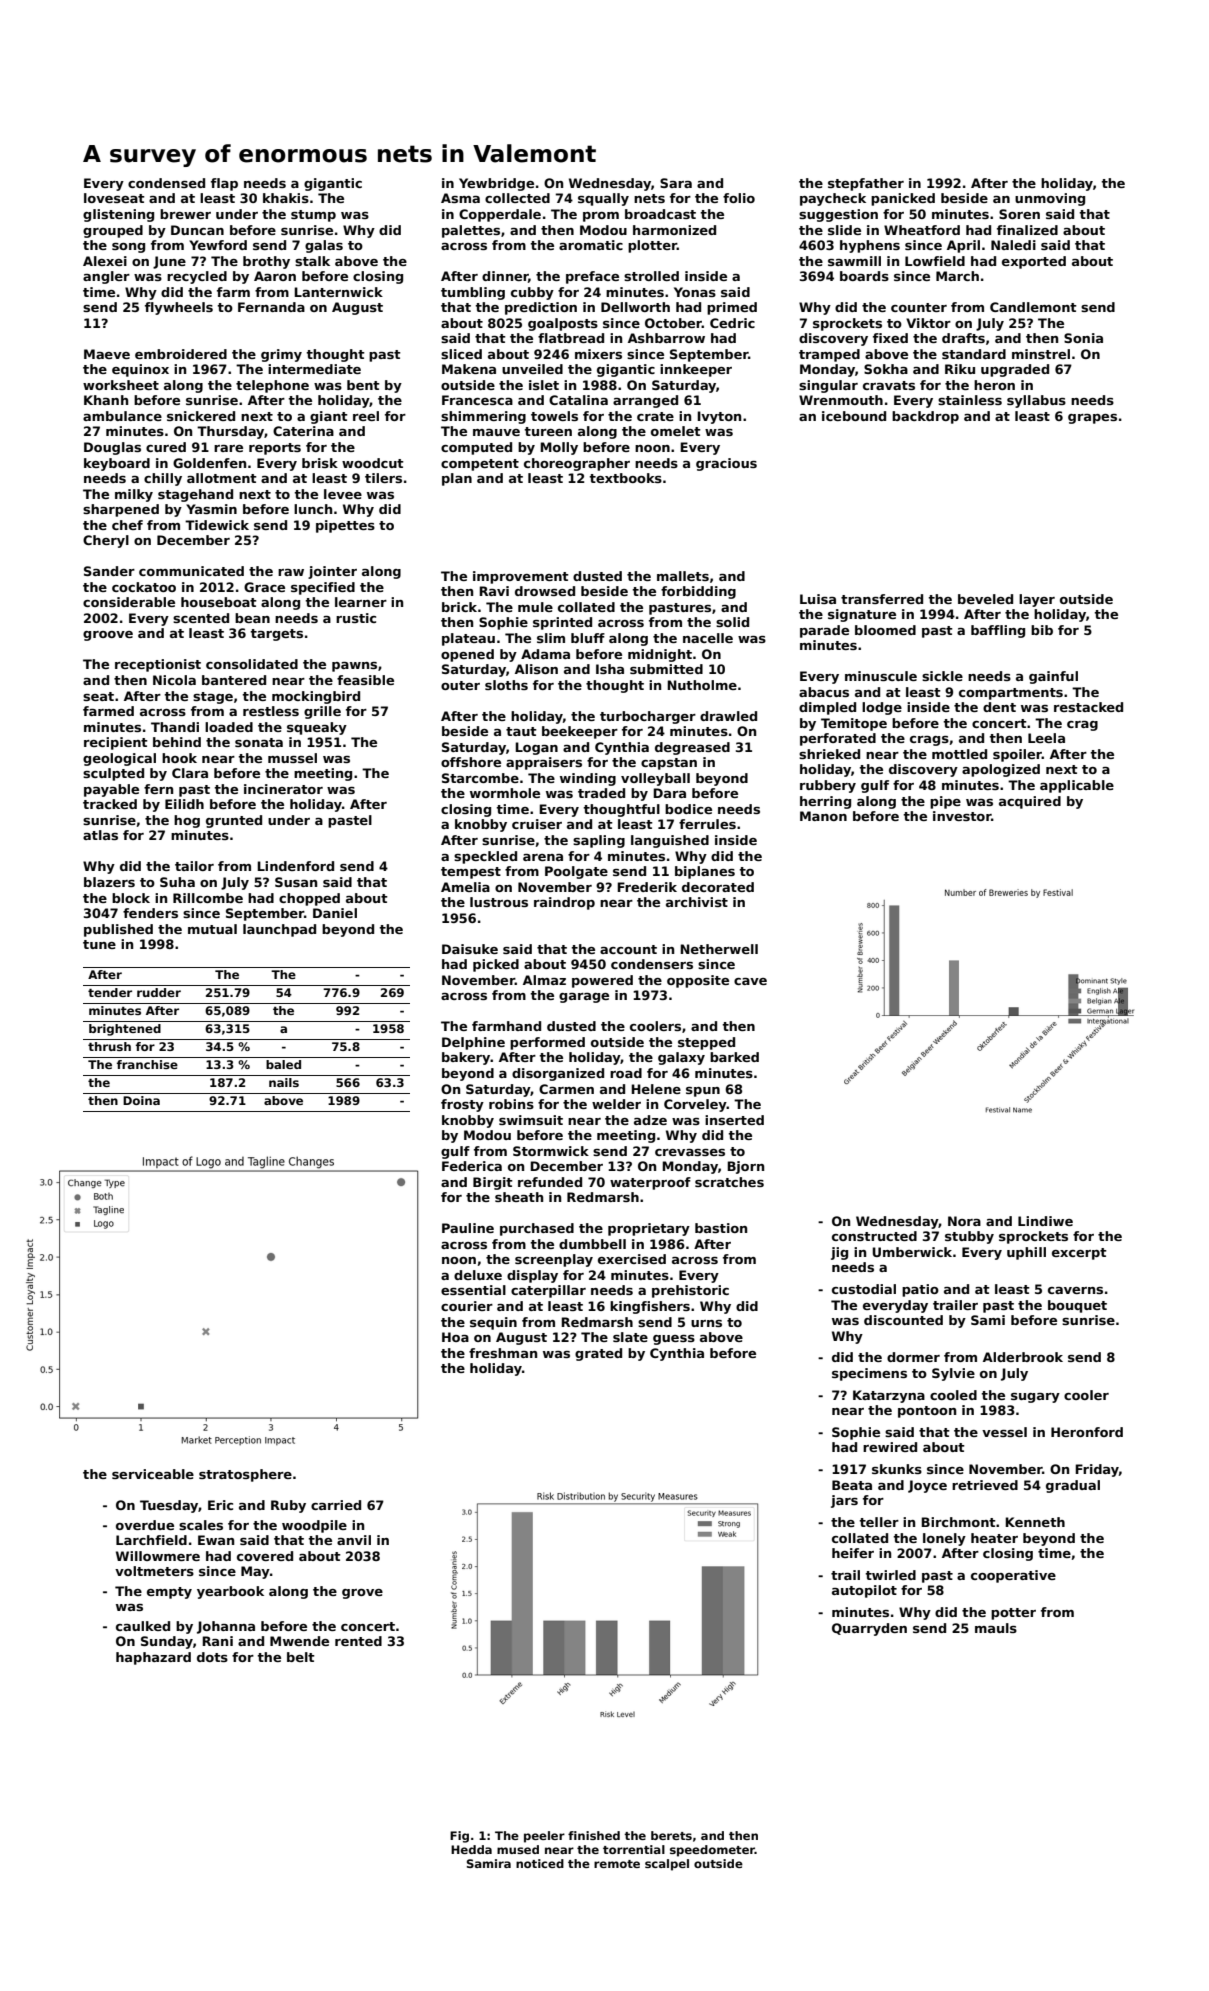  Describe the element at coordinates (996, 1628) in the screenshot. I see `mauls` at that location.
